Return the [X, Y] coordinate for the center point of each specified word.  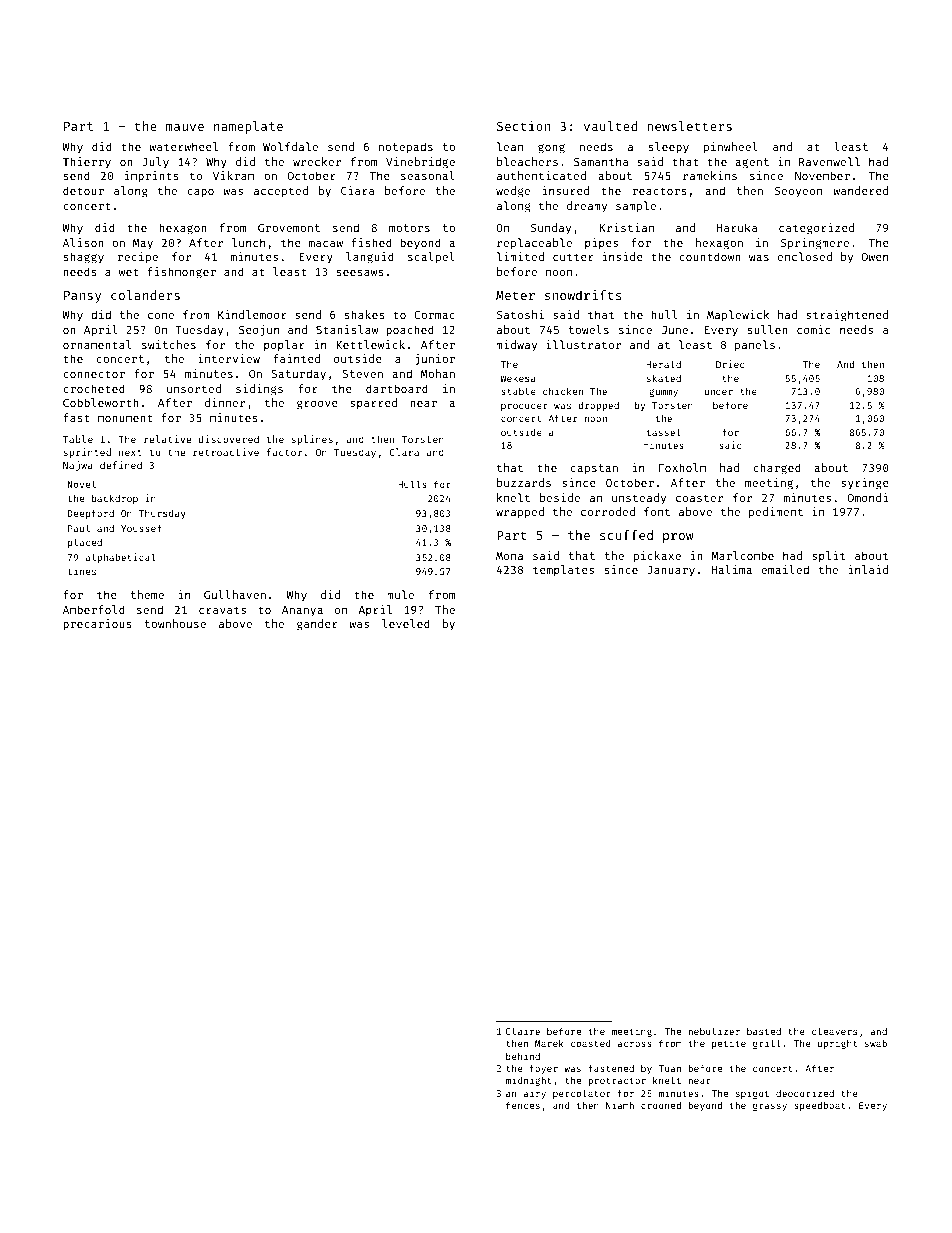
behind [523, 1056]
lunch [248, 242]
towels [589, 329]
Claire [523, 1031]
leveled [406, 623]
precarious [97, 625]
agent [752, 163]
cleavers [834, 1031]
